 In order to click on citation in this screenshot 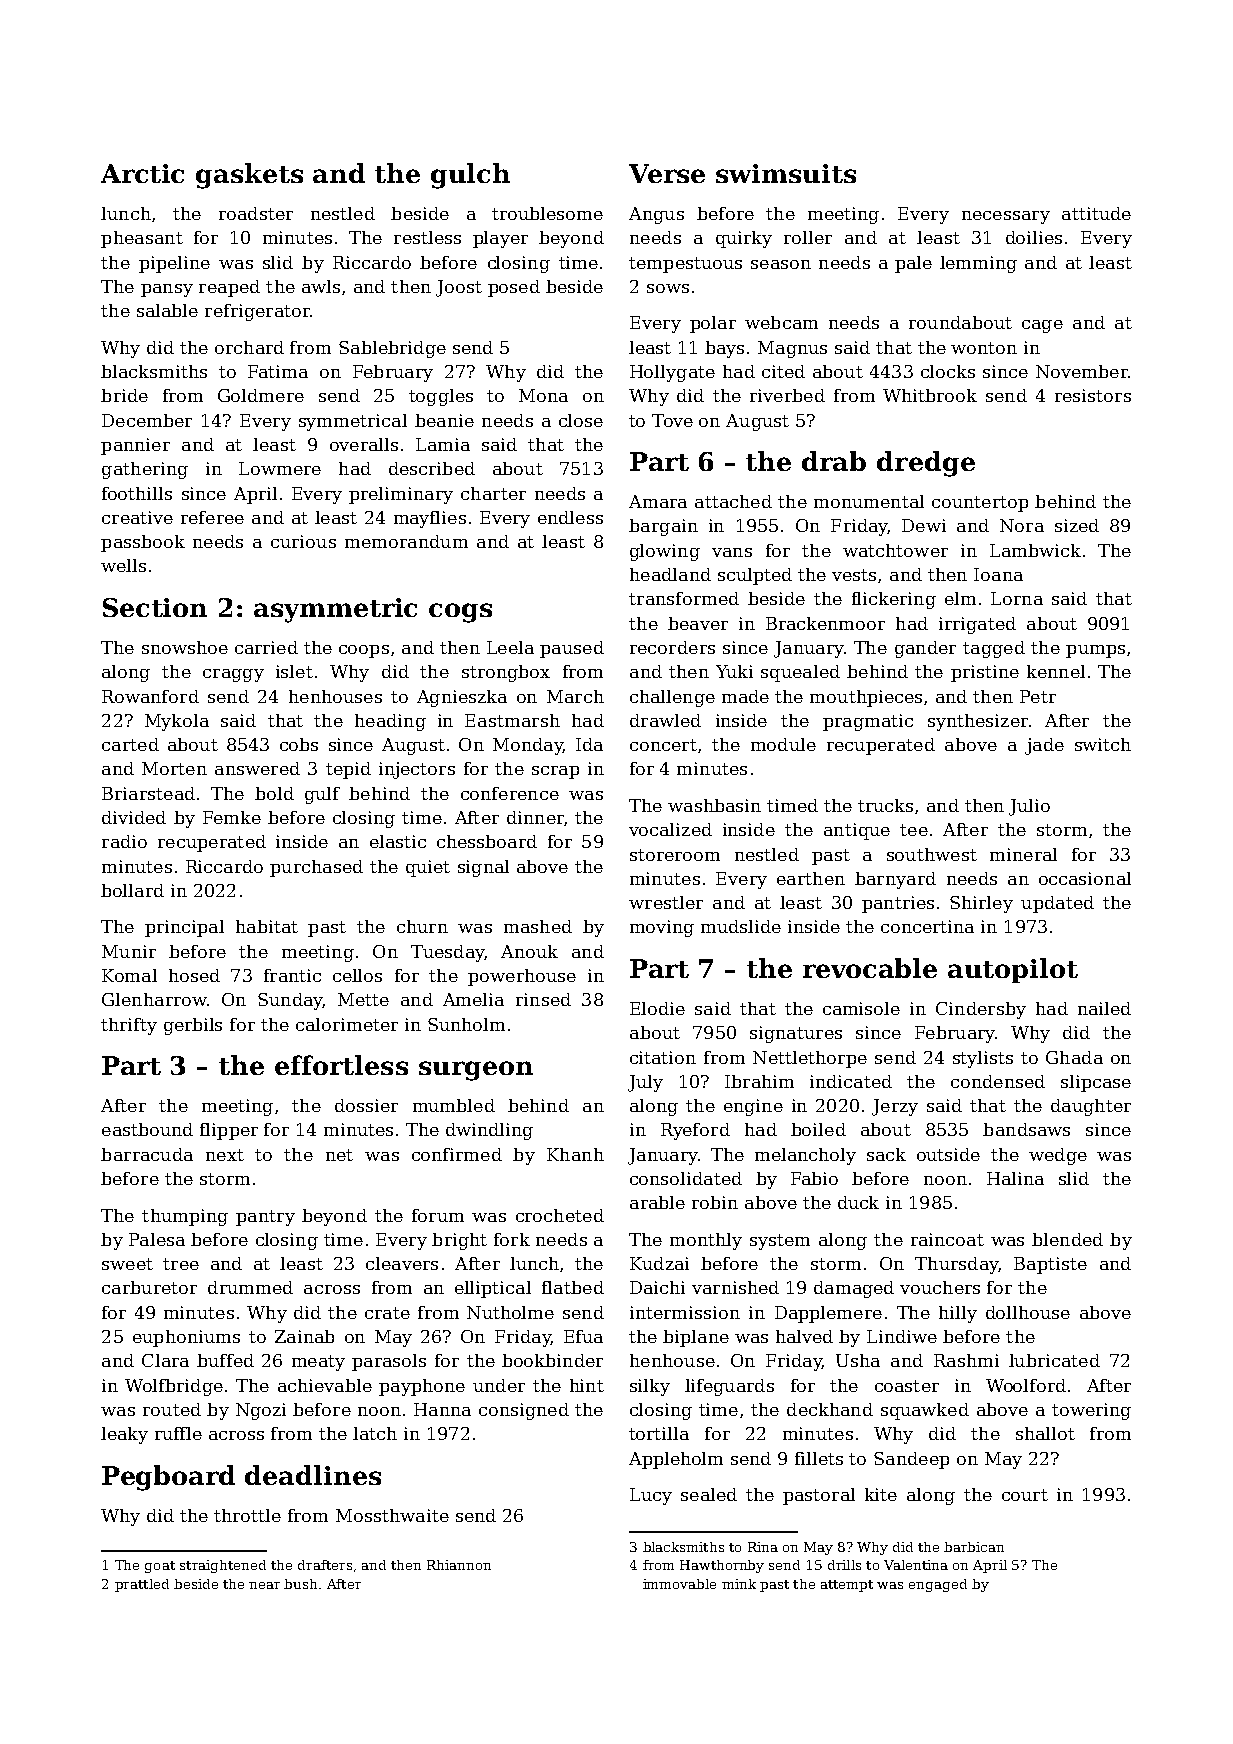, I will do `click(663, 1057)`.
